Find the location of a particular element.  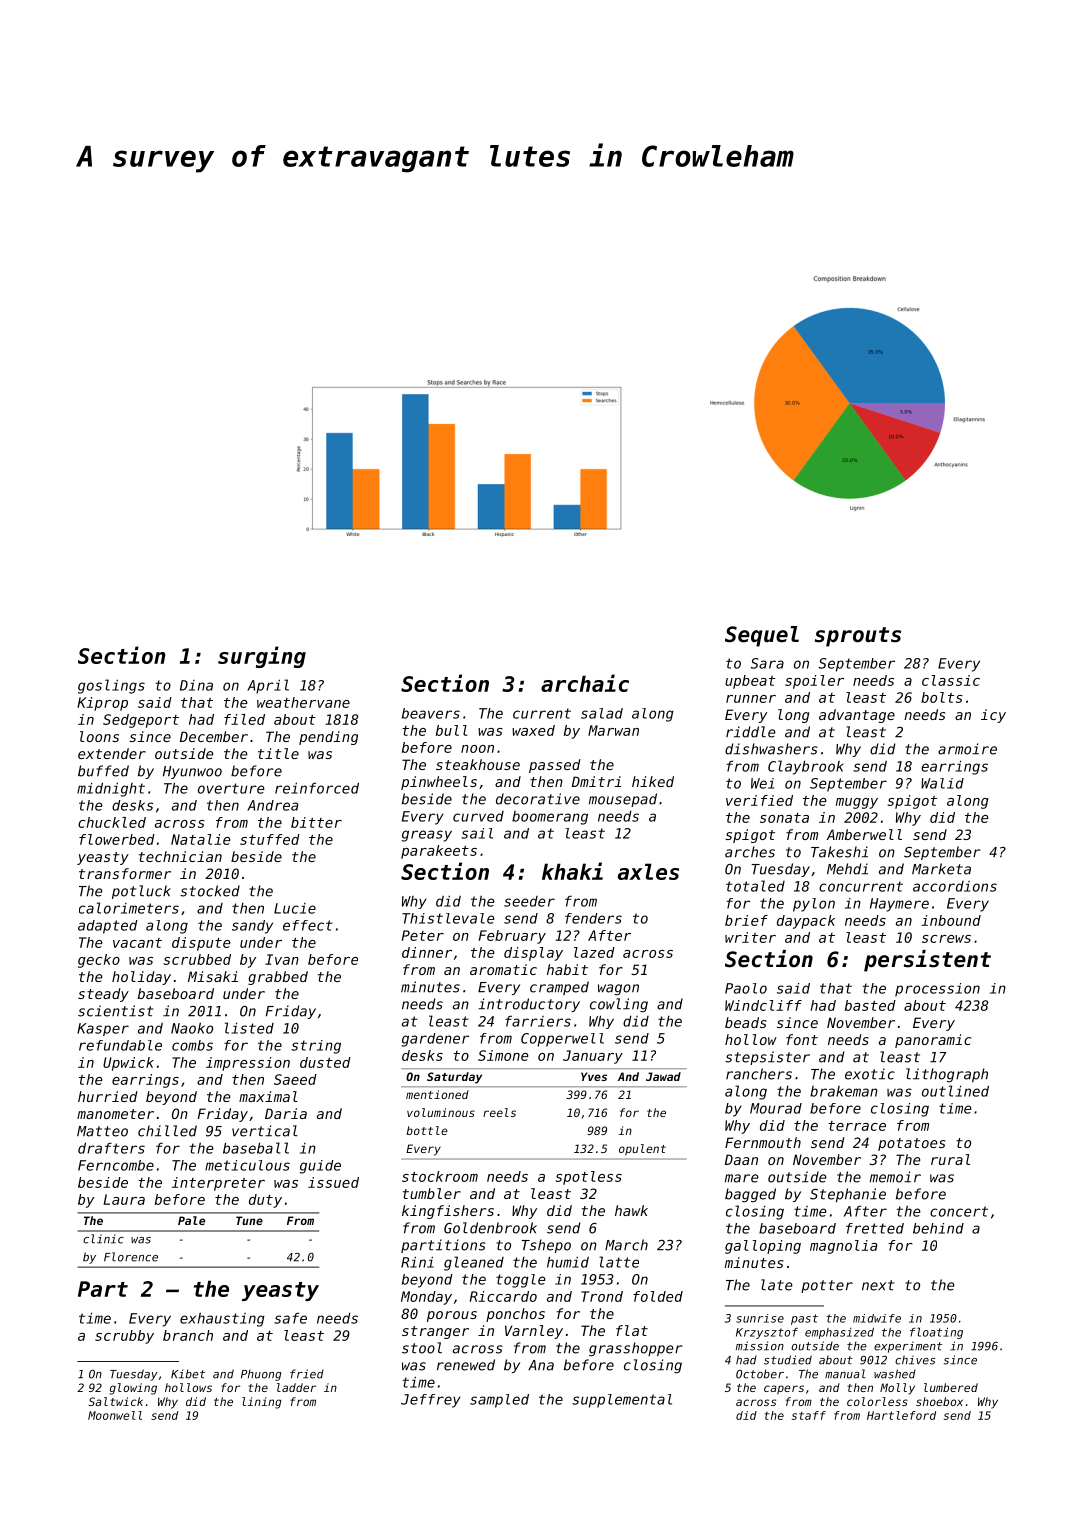

Sequel is located at coordinates (762, 636).
